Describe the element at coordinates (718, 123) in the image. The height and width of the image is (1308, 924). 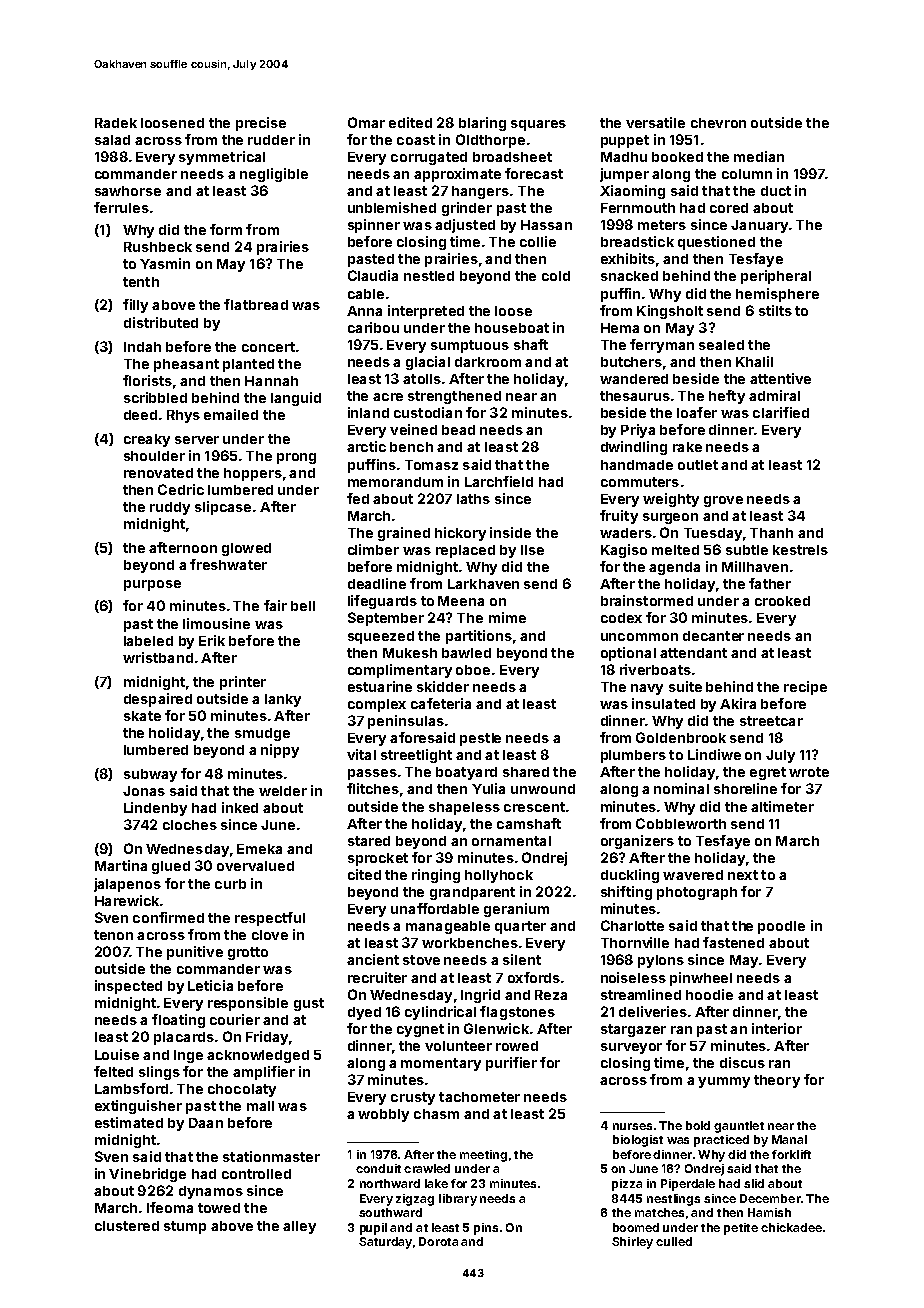
I see `chevron` at that location.
